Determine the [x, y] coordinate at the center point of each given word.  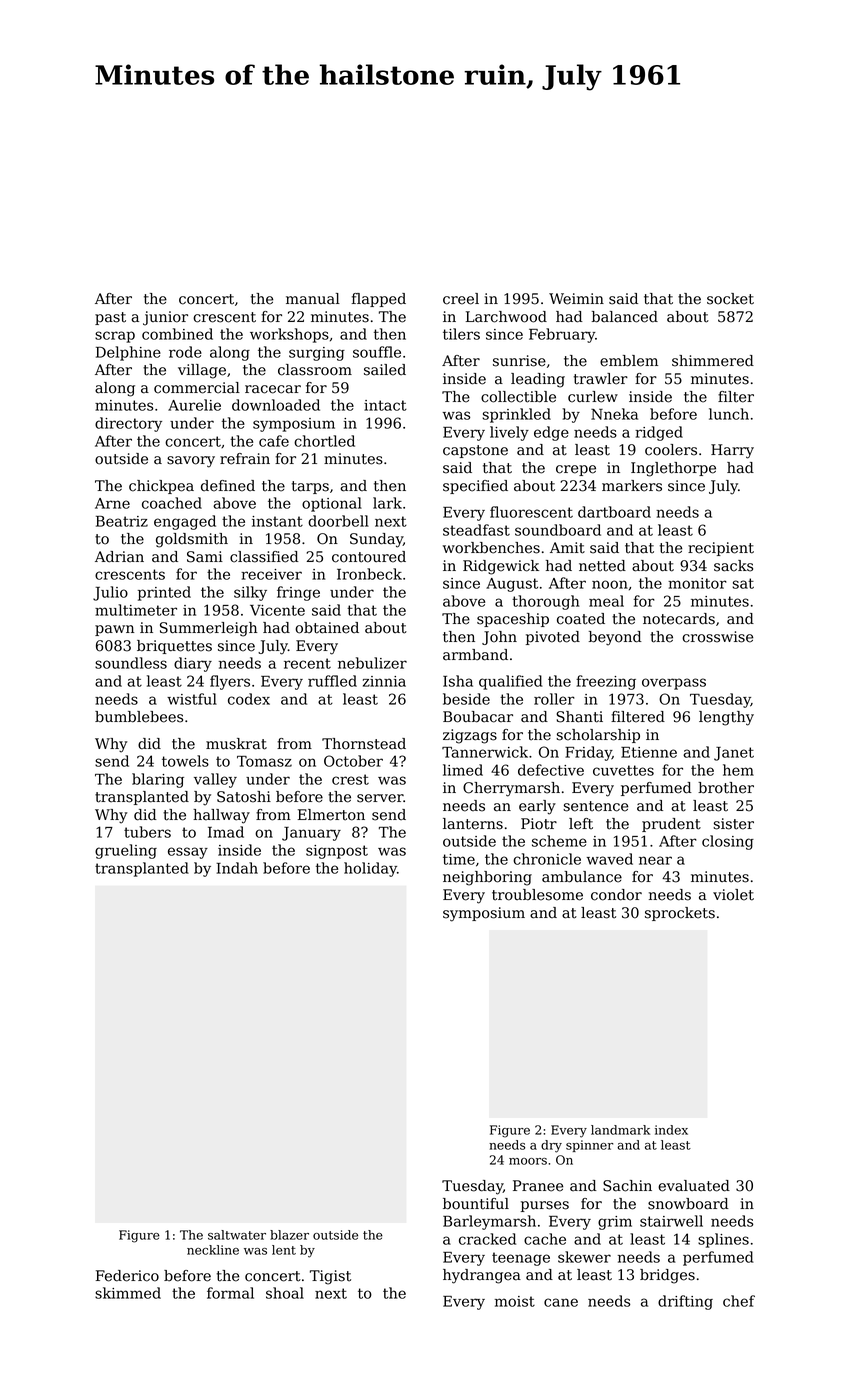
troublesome [537, 895]
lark [387, 503]
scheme [559, 841]
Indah [237, 868]
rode [185, 352]
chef [739, 1301]
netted [602, 566]
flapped [379, 300]
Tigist [330, 1277]
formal [230, 1293]
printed [164, 593]
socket [730, 299]
